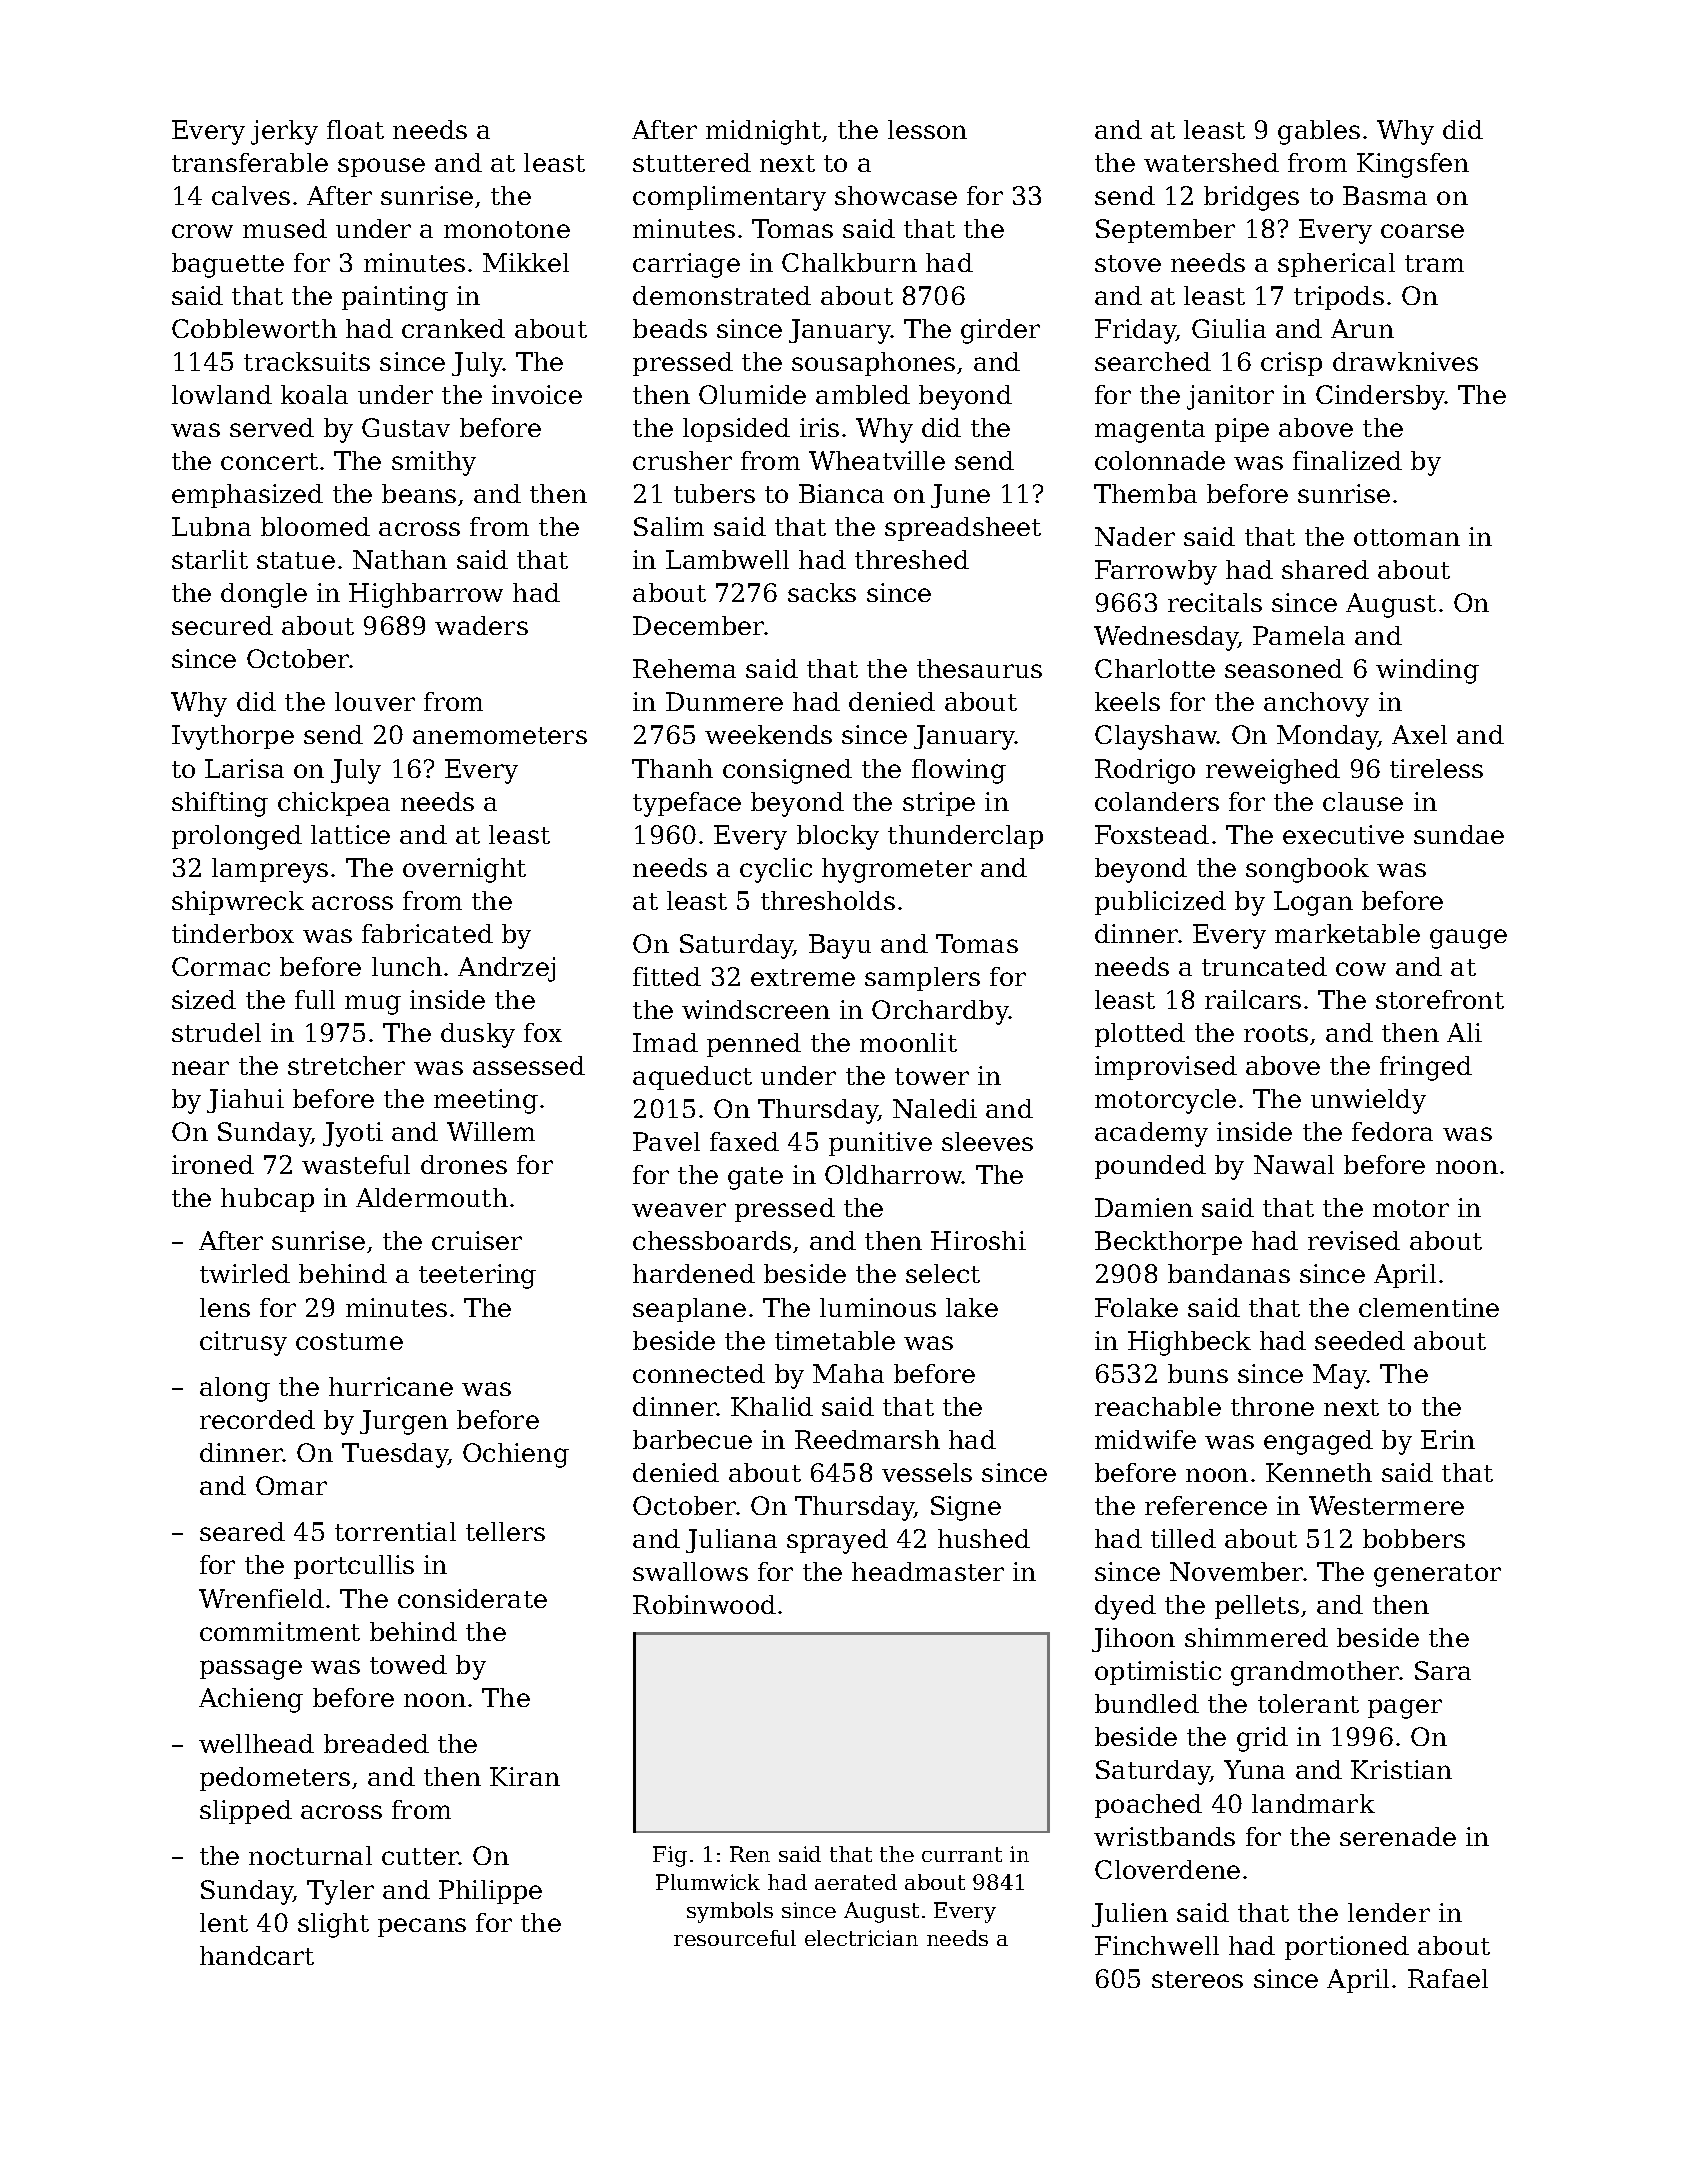 The width and height of the image is (1683, 2178). What do you see at coordinates (507, 229) in the image?
I see `monotone` at bounding box center [507, 229].
